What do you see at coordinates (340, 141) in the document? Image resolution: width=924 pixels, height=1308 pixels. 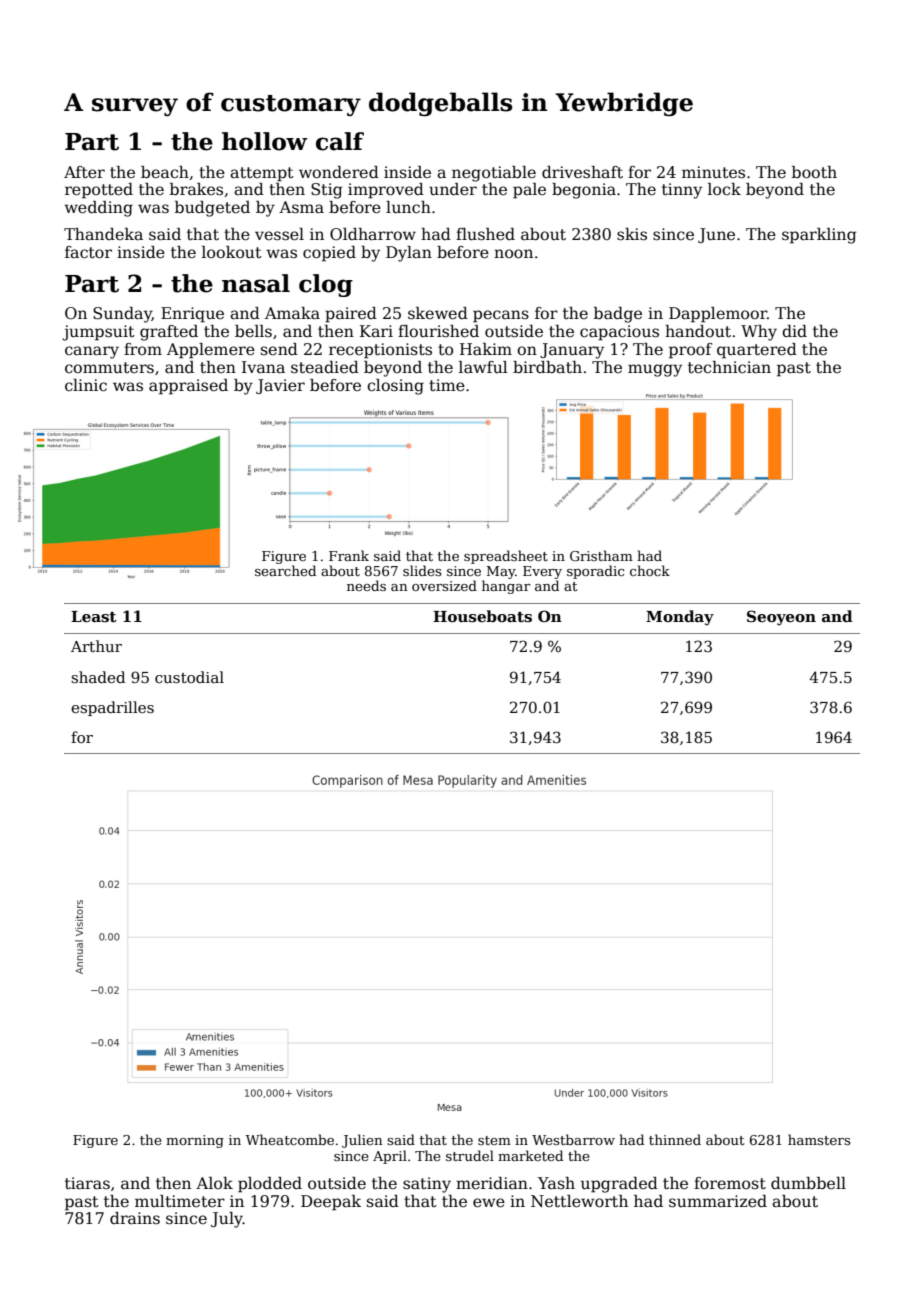 I see `calf` at bounding box center [340, 141].
